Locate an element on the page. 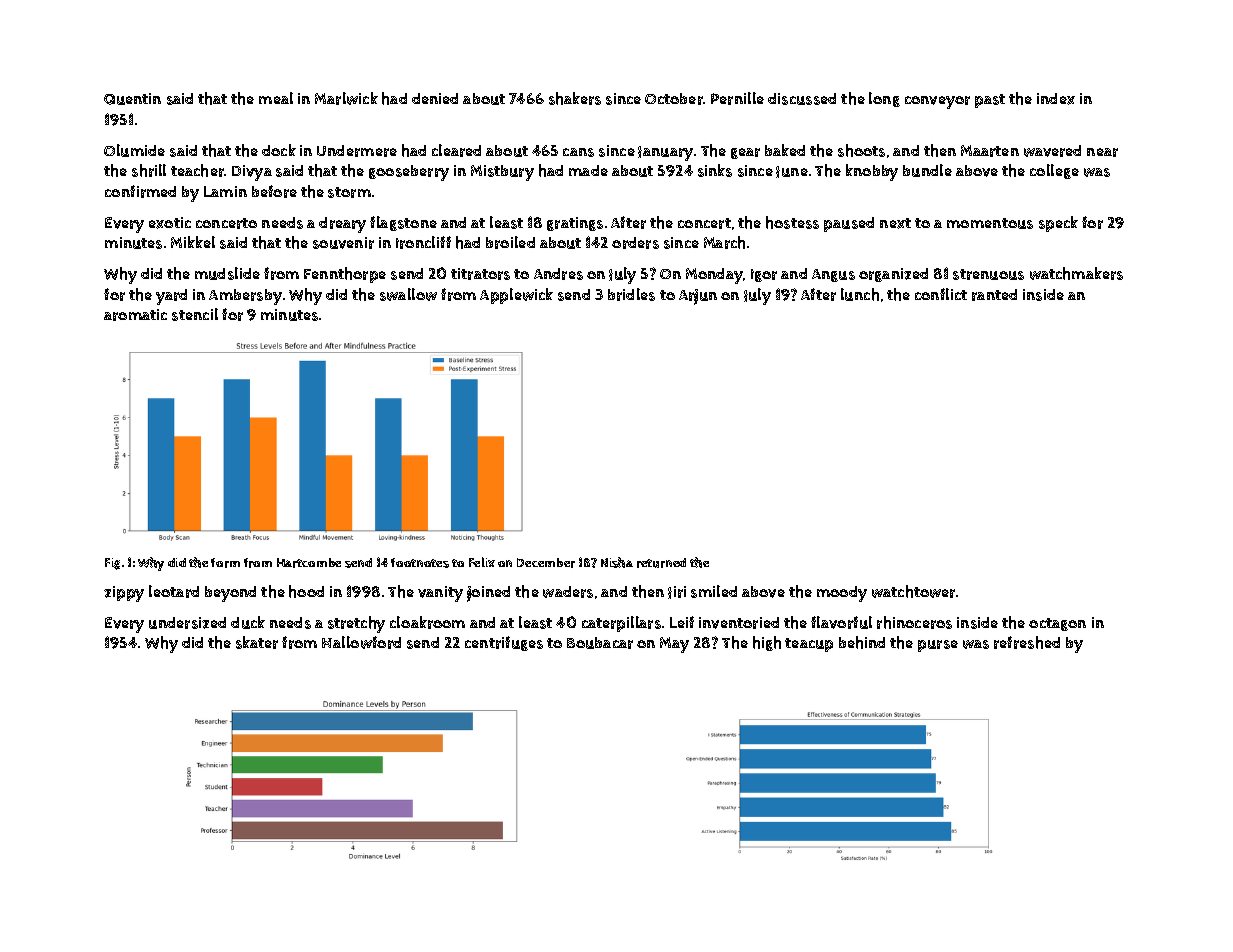 This document has height=952, width=1233. hood is located at coordinates (306, 591).
